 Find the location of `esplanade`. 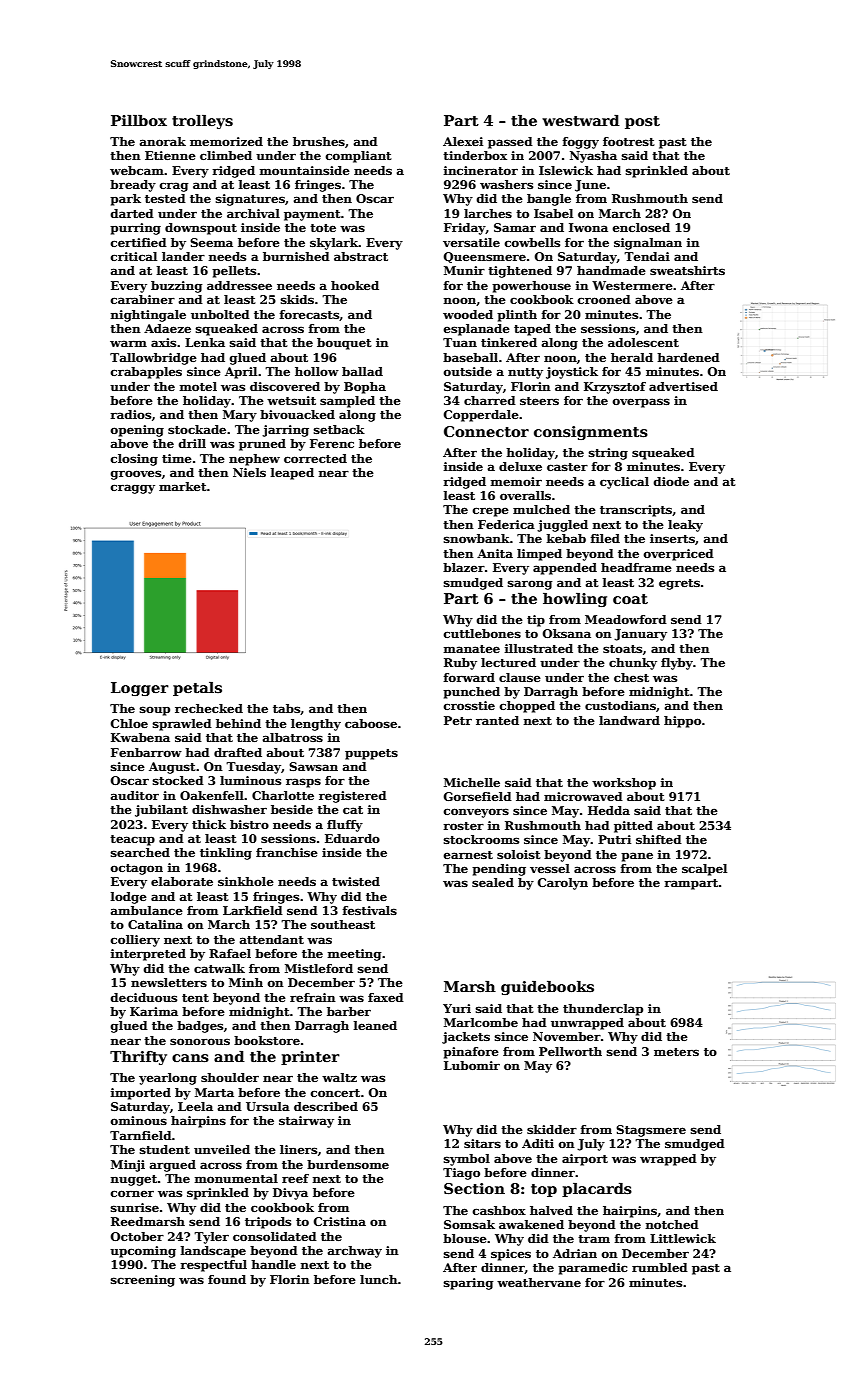

esplanade is located at coordinates (477, 330).
